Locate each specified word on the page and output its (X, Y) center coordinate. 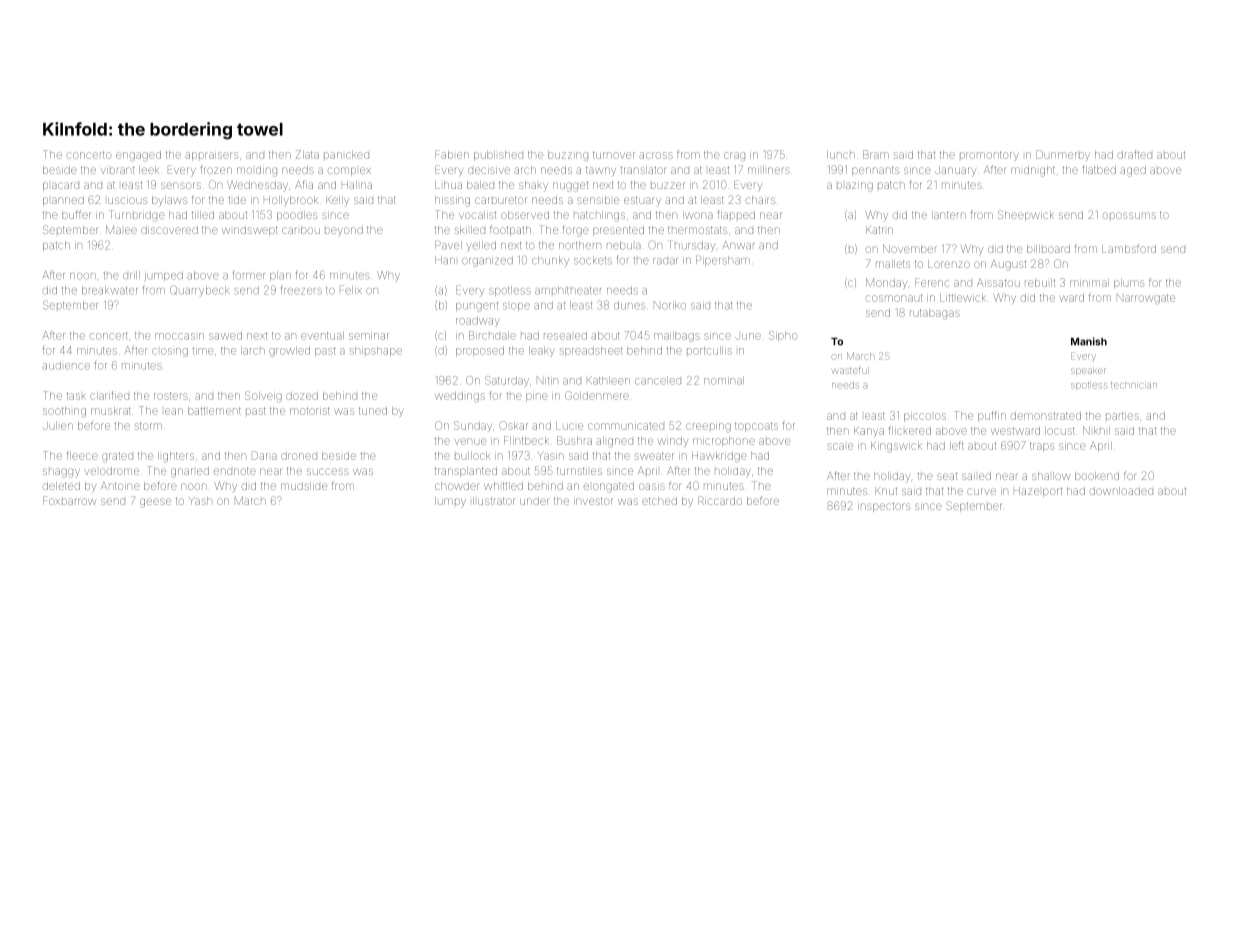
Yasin (551, 456)
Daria (264, 455)
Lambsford (1129, 248)
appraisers (211, 156)
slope (516, 307)
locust (1060, 431)
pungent (477, 307)
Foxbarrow (69, 500)
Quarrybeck (199, 291)
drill (131, 275)
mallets (893, 264)
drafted (1134, 154)
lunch (841, 155)
